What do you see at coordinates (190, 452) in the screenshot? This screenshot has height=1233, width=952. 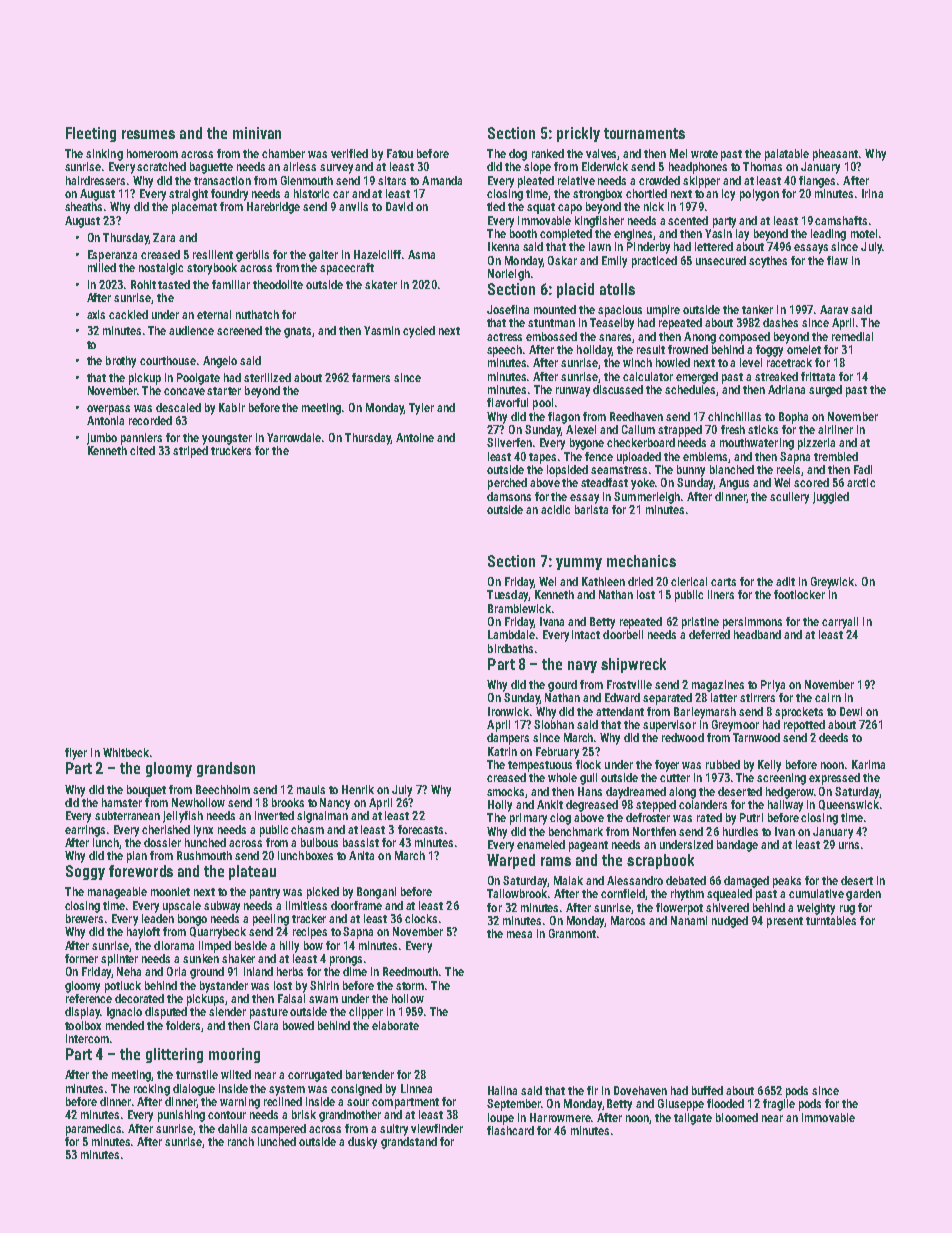 I see `striped` at bounding box center [190, 452].
